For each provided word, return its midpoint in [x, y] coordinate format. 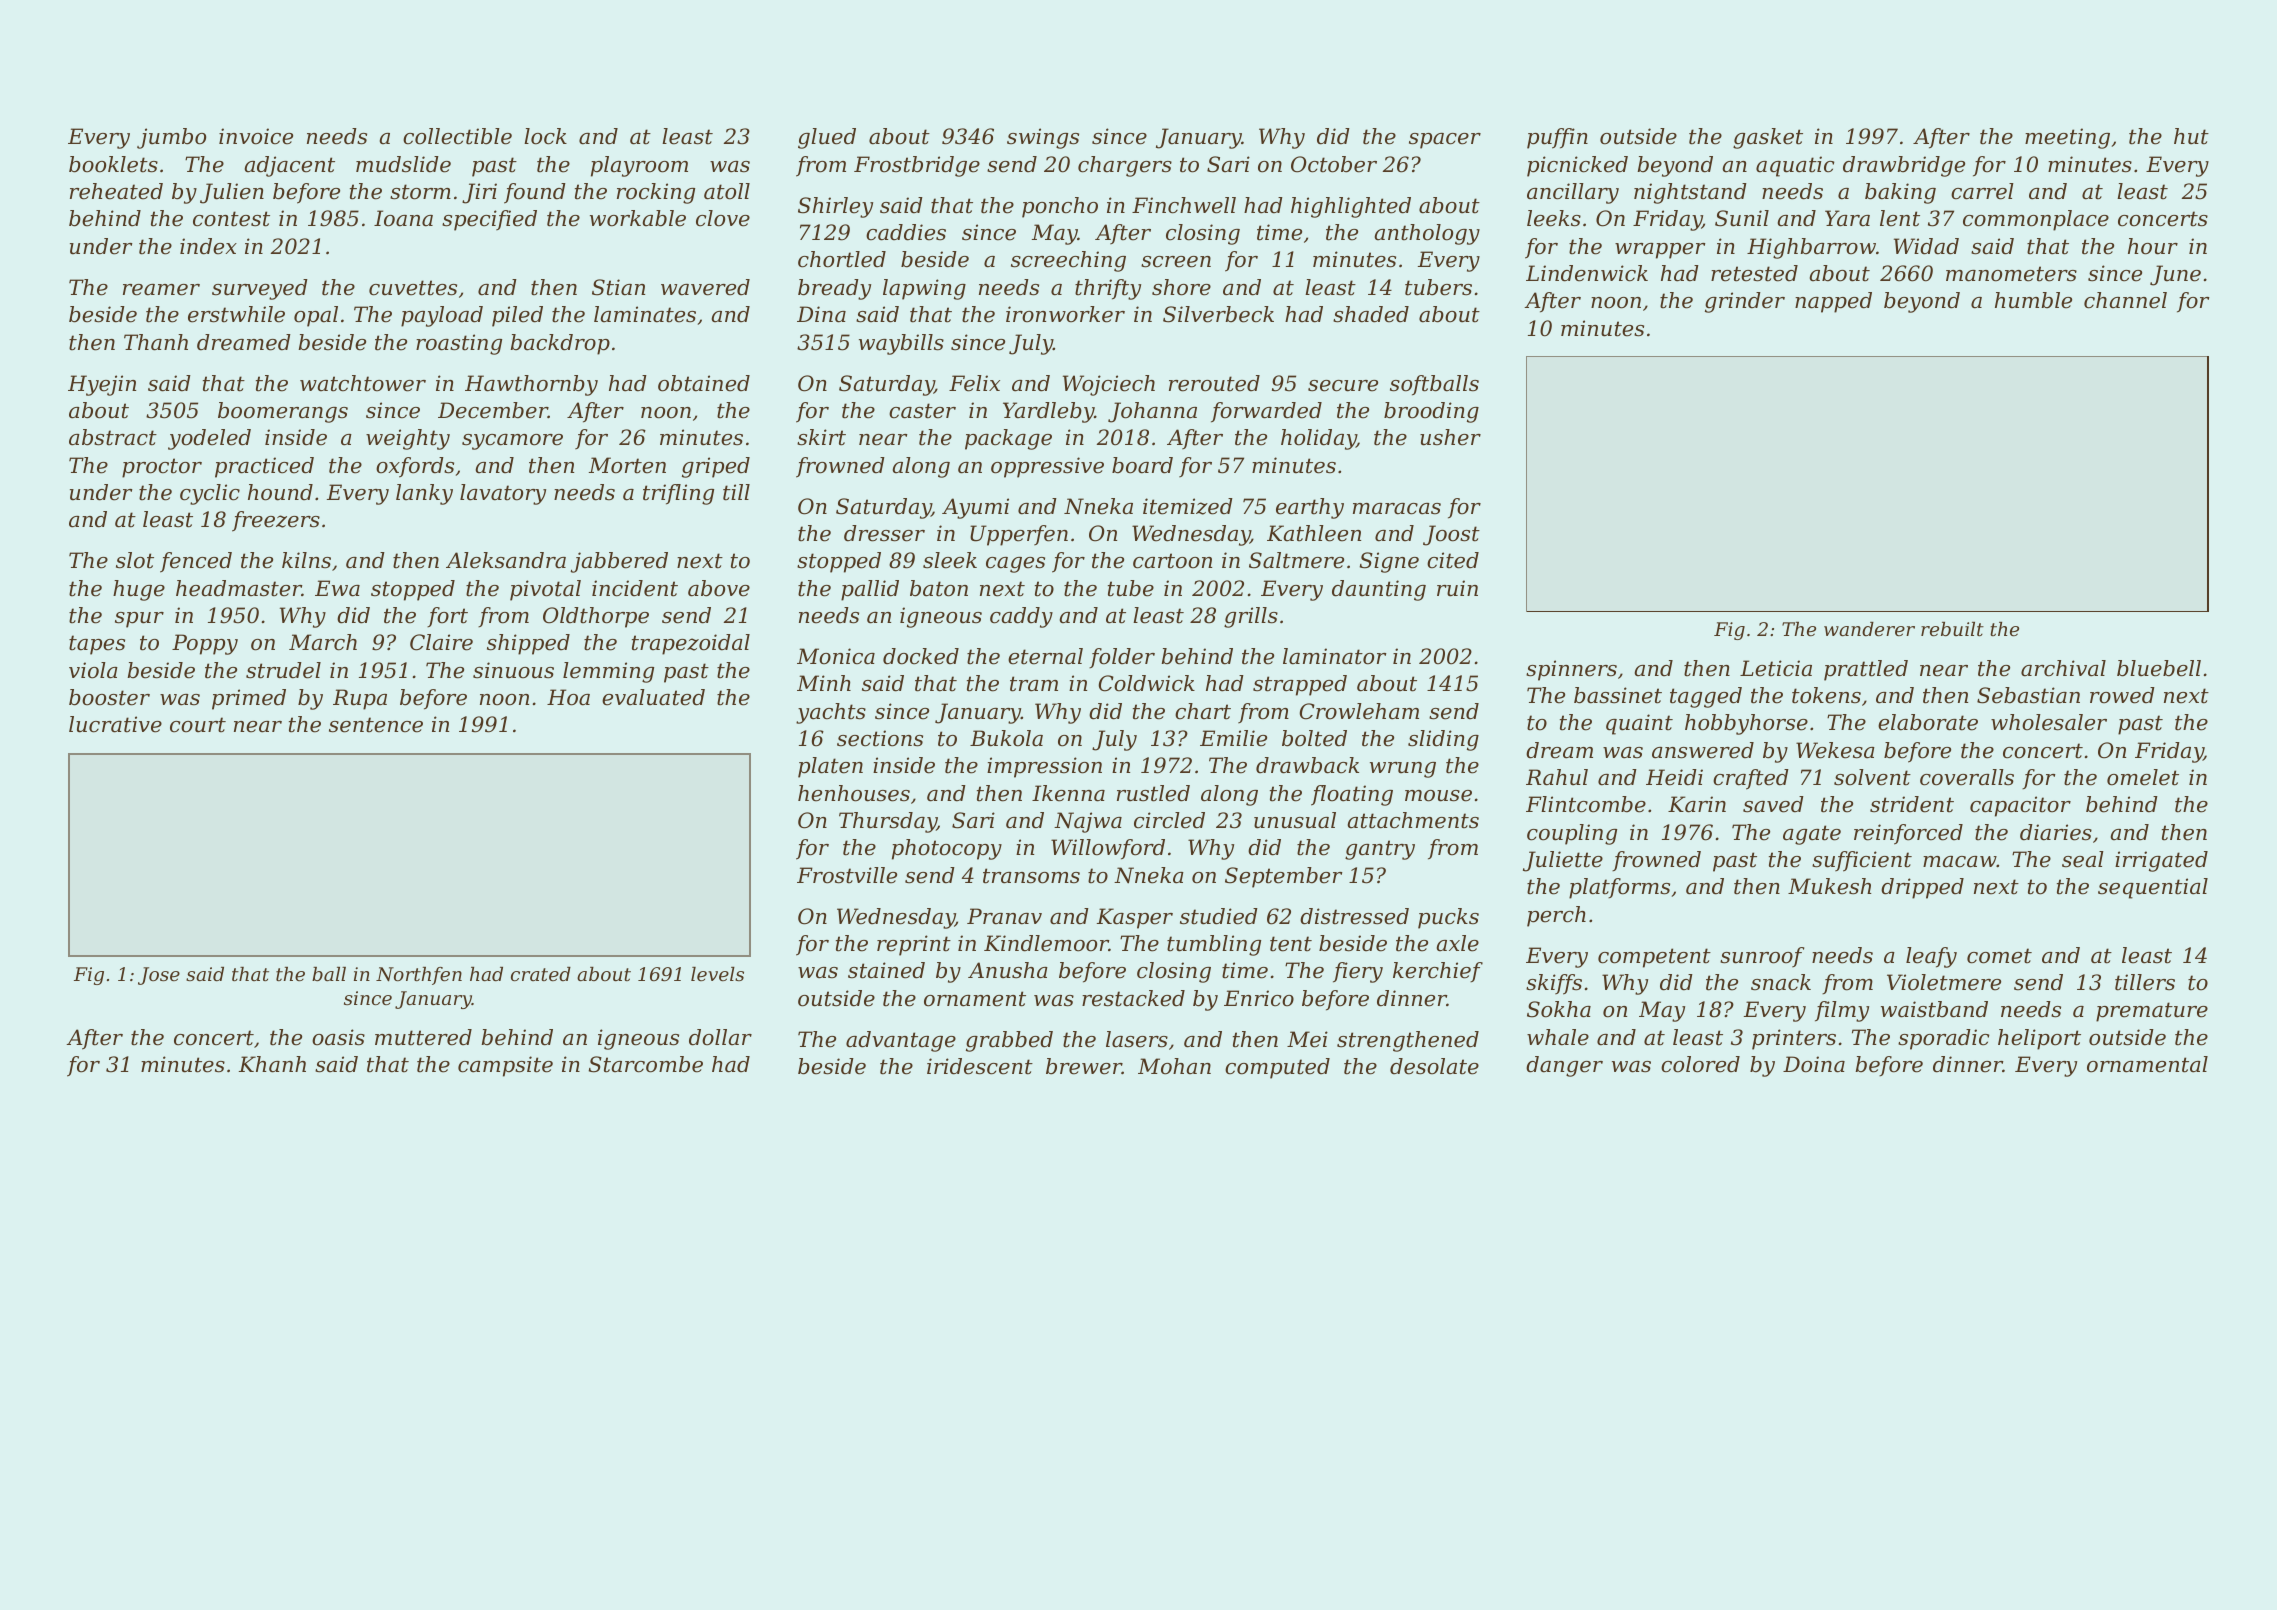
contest [231, 219]
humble [2033, 300]
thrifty [1108, 289]
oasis [338, 1037]
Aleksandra [506, 560]
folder [1122, 658]
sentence [376, 725]
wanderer [1869, 629]
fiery [1358, 972]
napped [1833, 302]
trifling [678, 494]
